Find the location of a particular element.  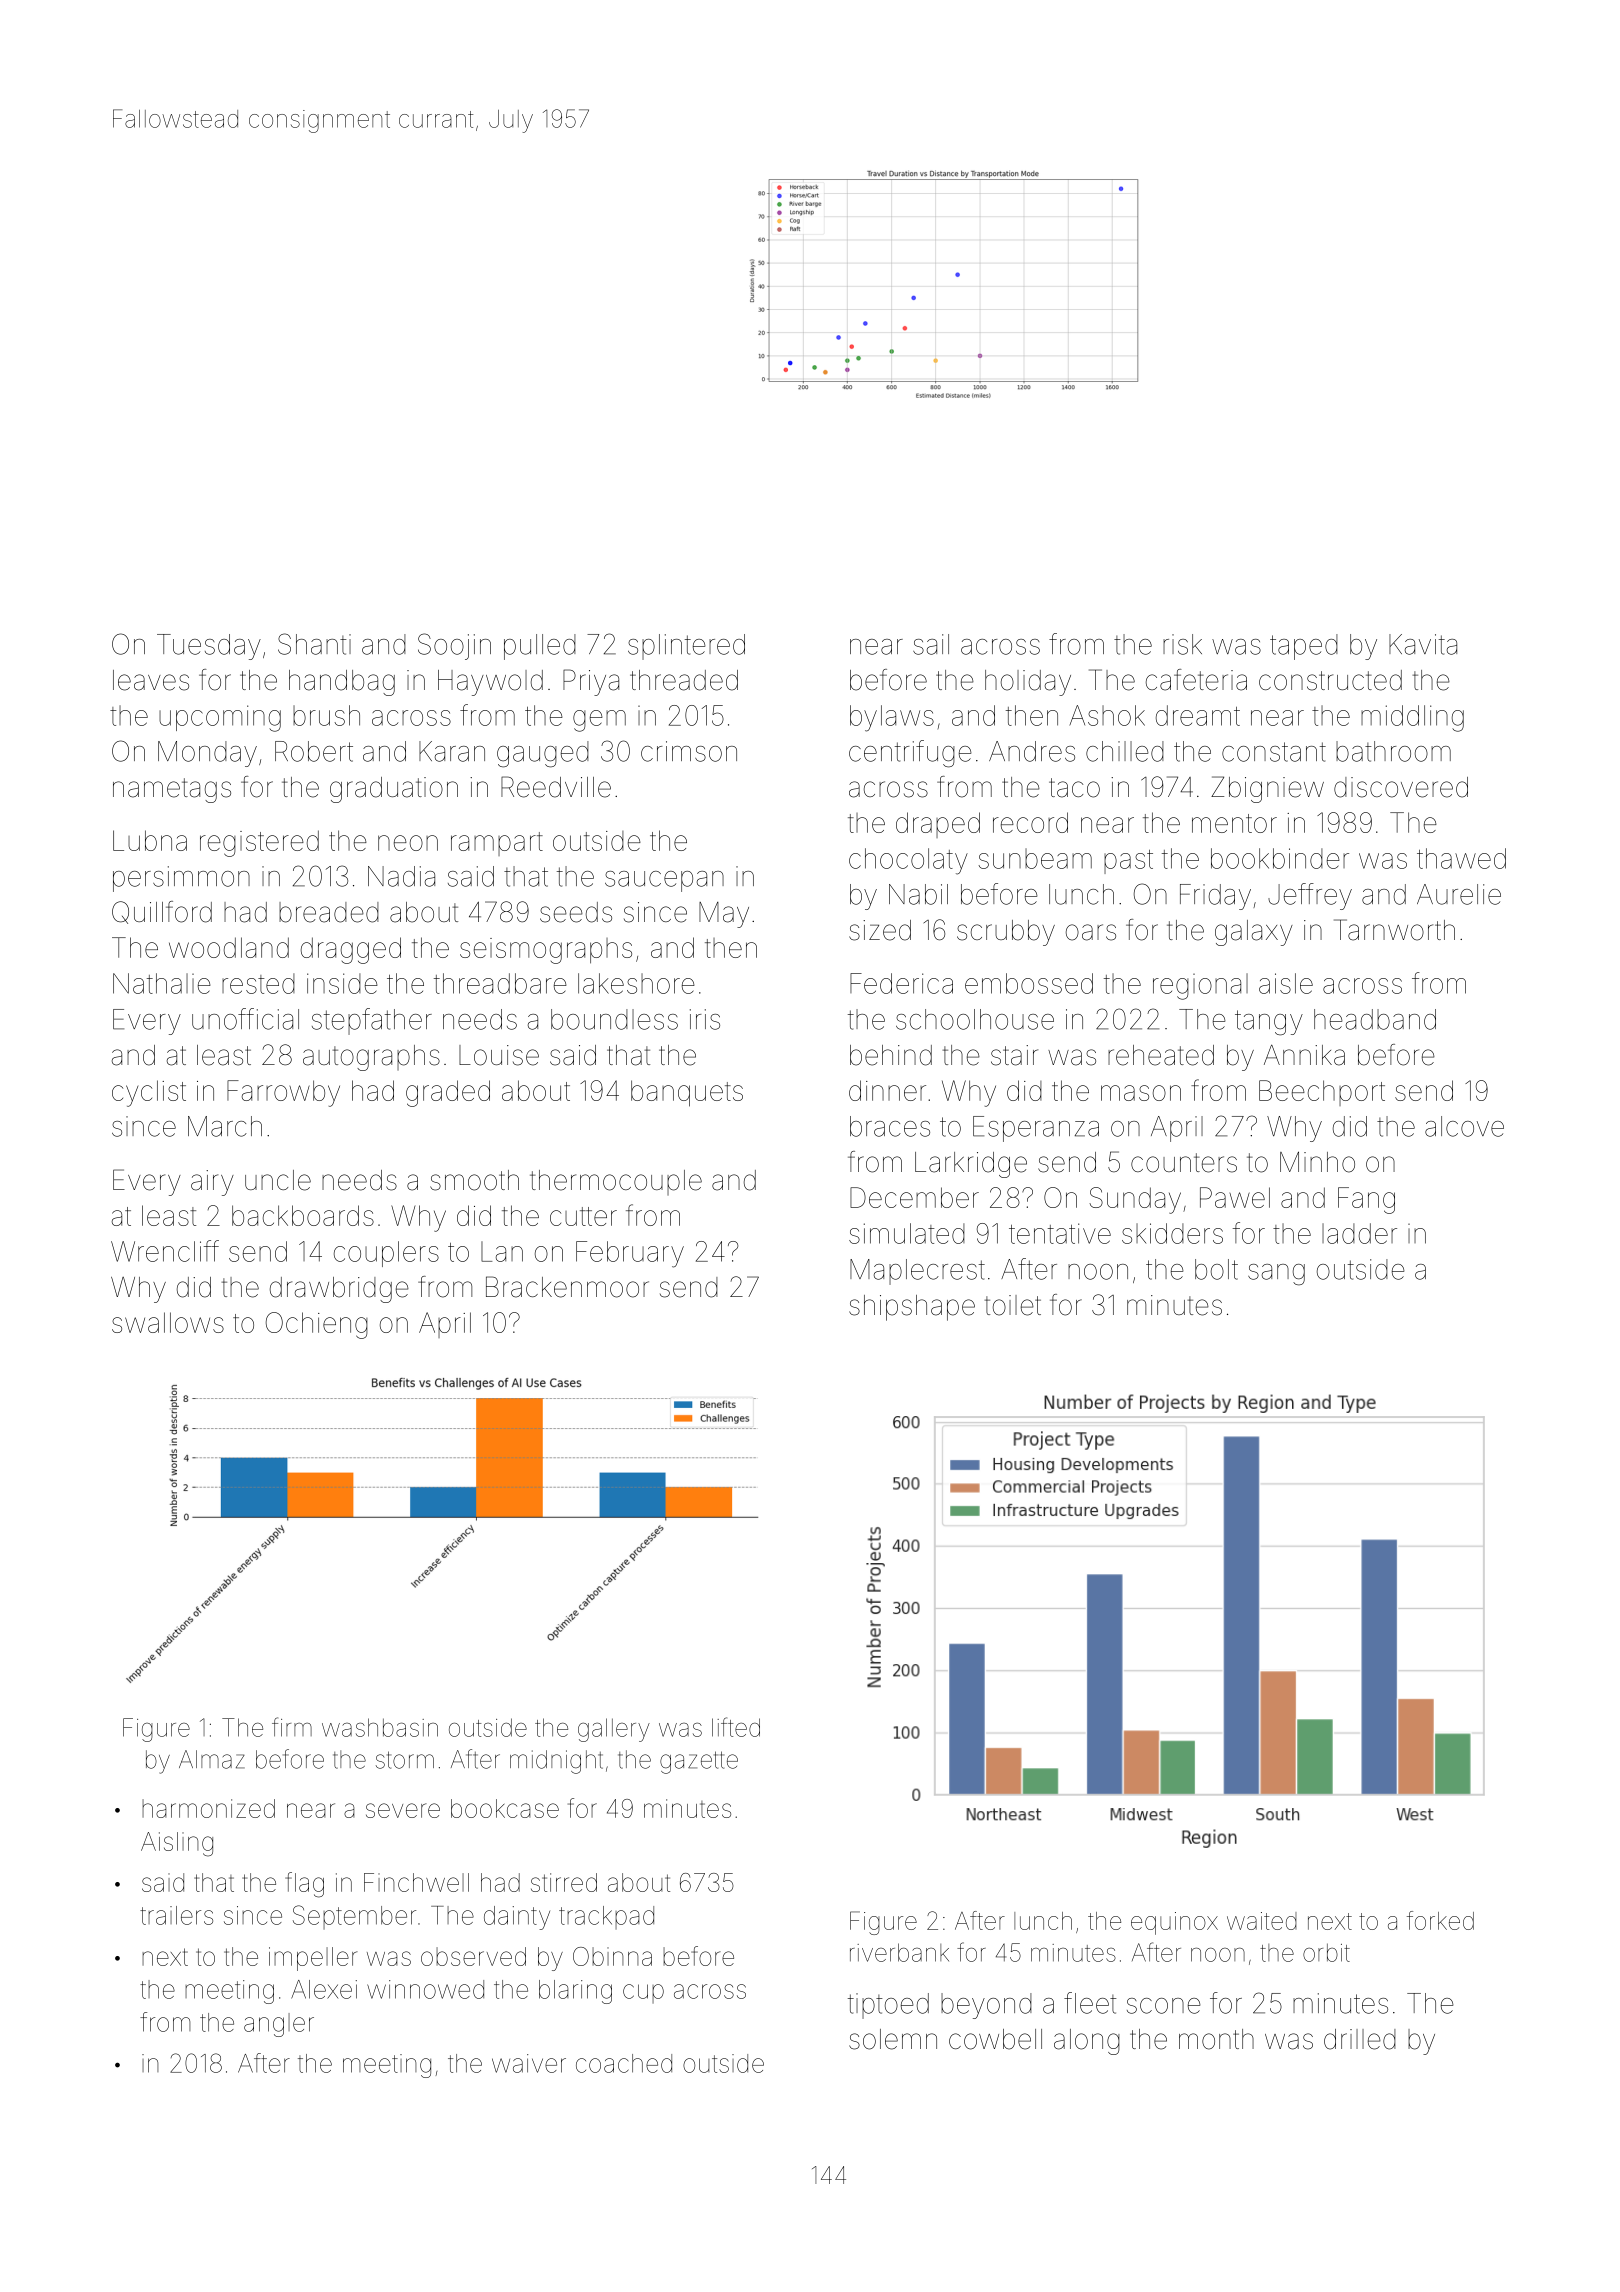

Ochieng is located at coordinates (317, 1325).
